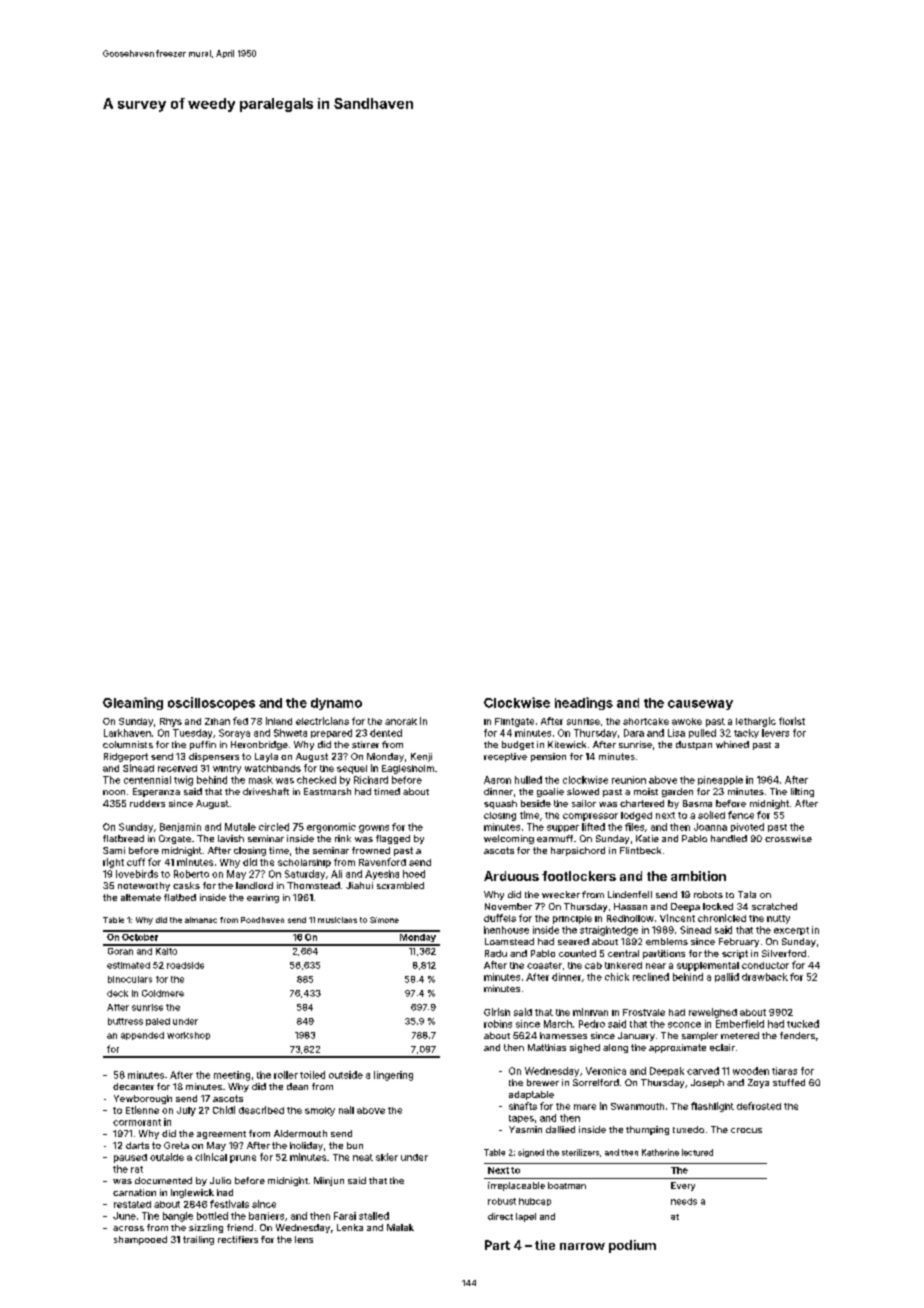  Describe the element at coordinates (561, 894) in the page. I see `wrecker` at that location.
